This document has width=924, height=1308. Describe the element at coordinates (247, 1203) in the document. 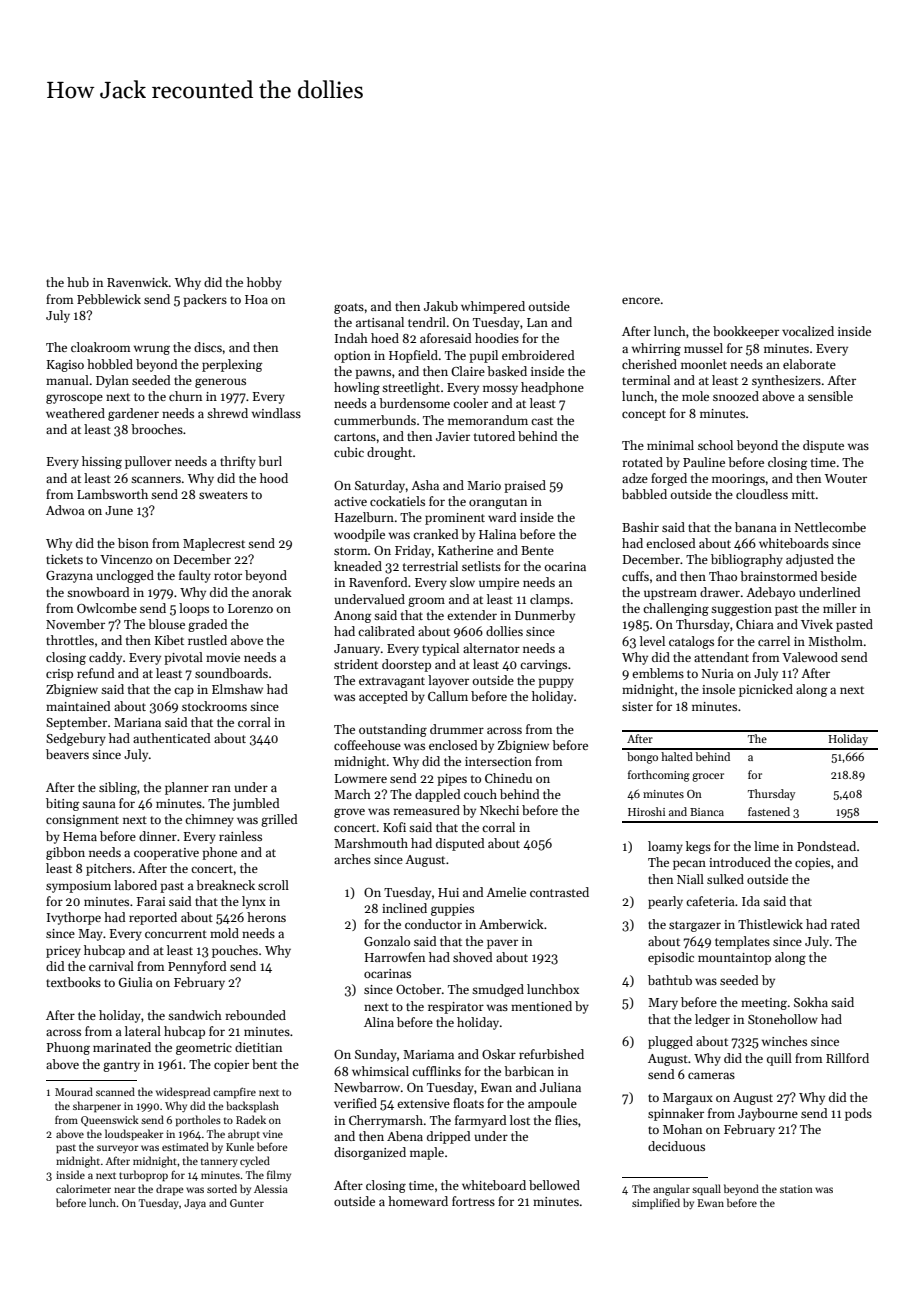

I see `Gunter` at that location.
